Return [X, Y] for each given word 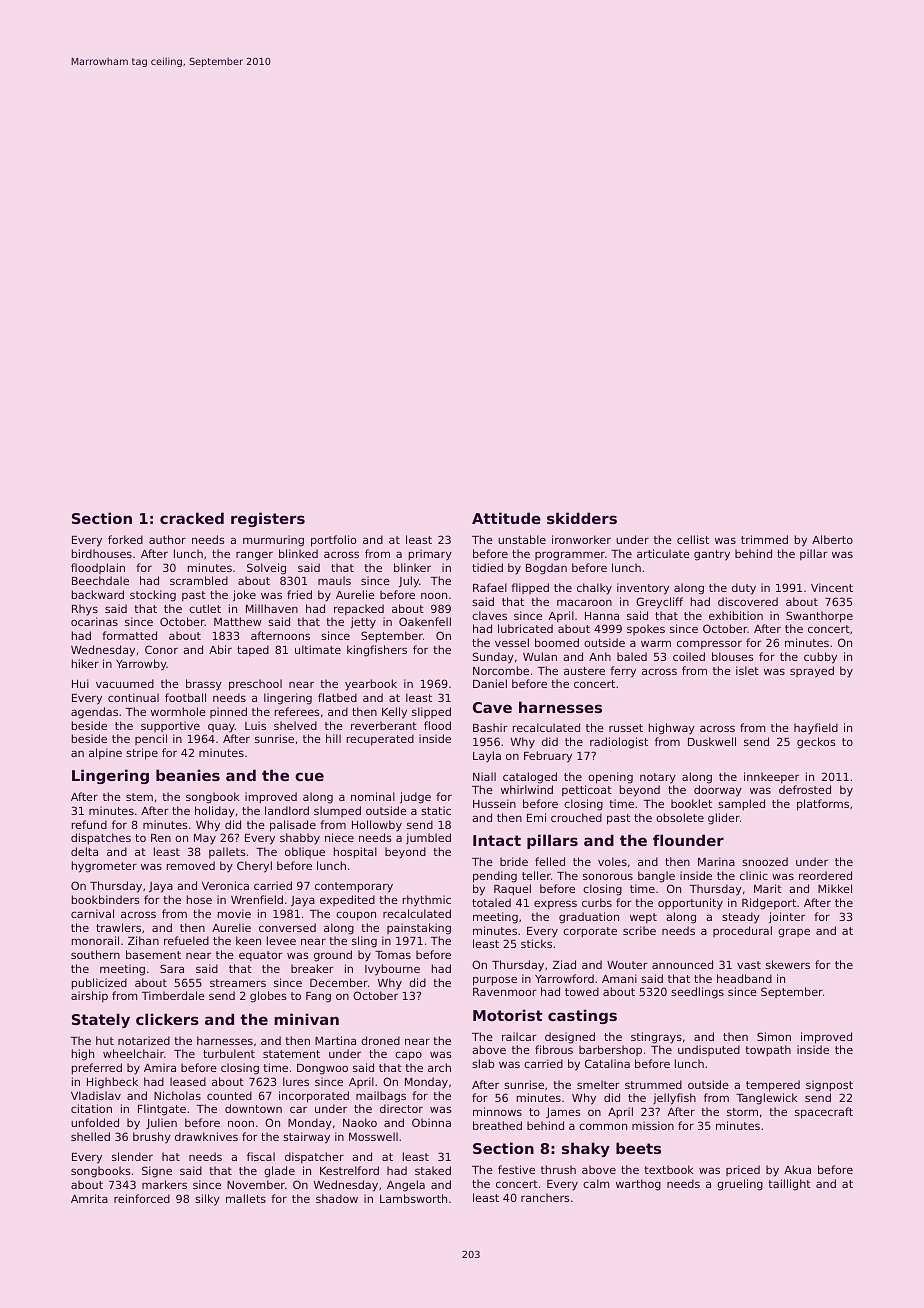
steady [741, 918]
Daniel [490, 683]
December [339, 982]
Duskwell [712, 741]
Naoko [360, 1122]
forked [125, 539]
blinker [412, 567]
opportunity [690, 904]
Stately [101, 1020]
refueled [186, 940]
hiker [85, 663]
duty [744, 589]
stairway [306, 1138]
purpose [495, 981]
